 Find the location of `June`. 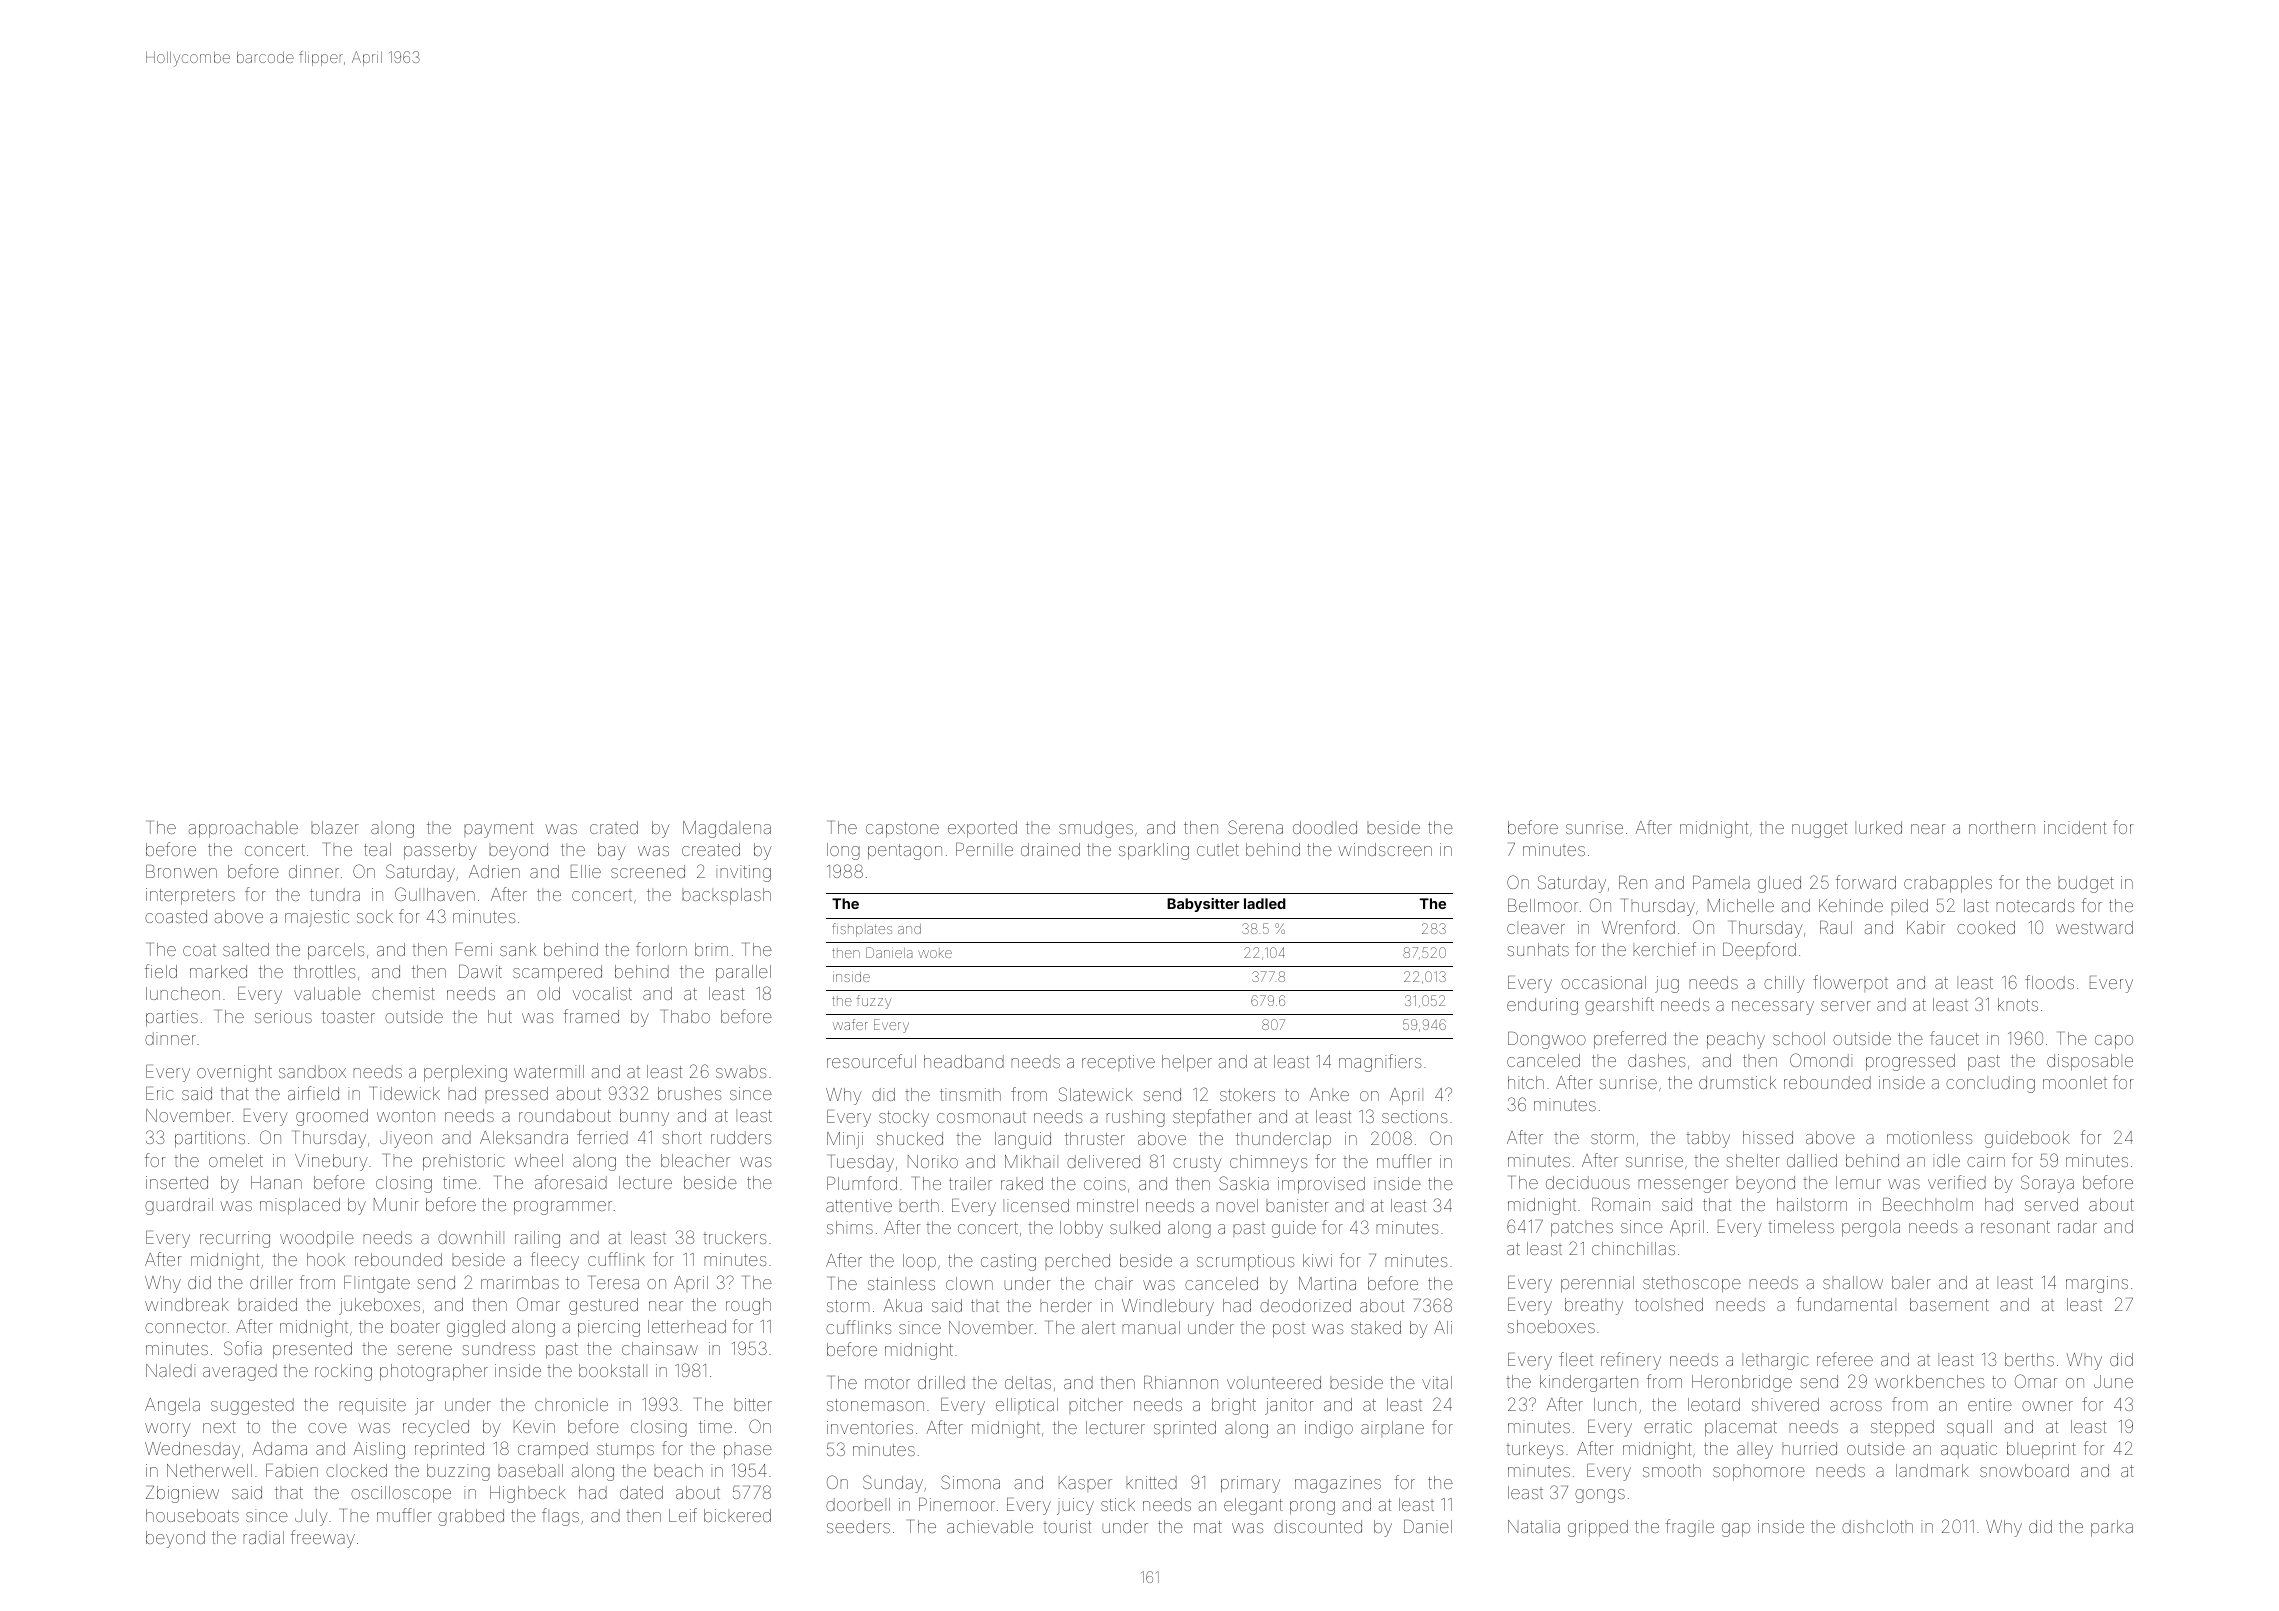

June is located at coordinates (2113, 1381).
